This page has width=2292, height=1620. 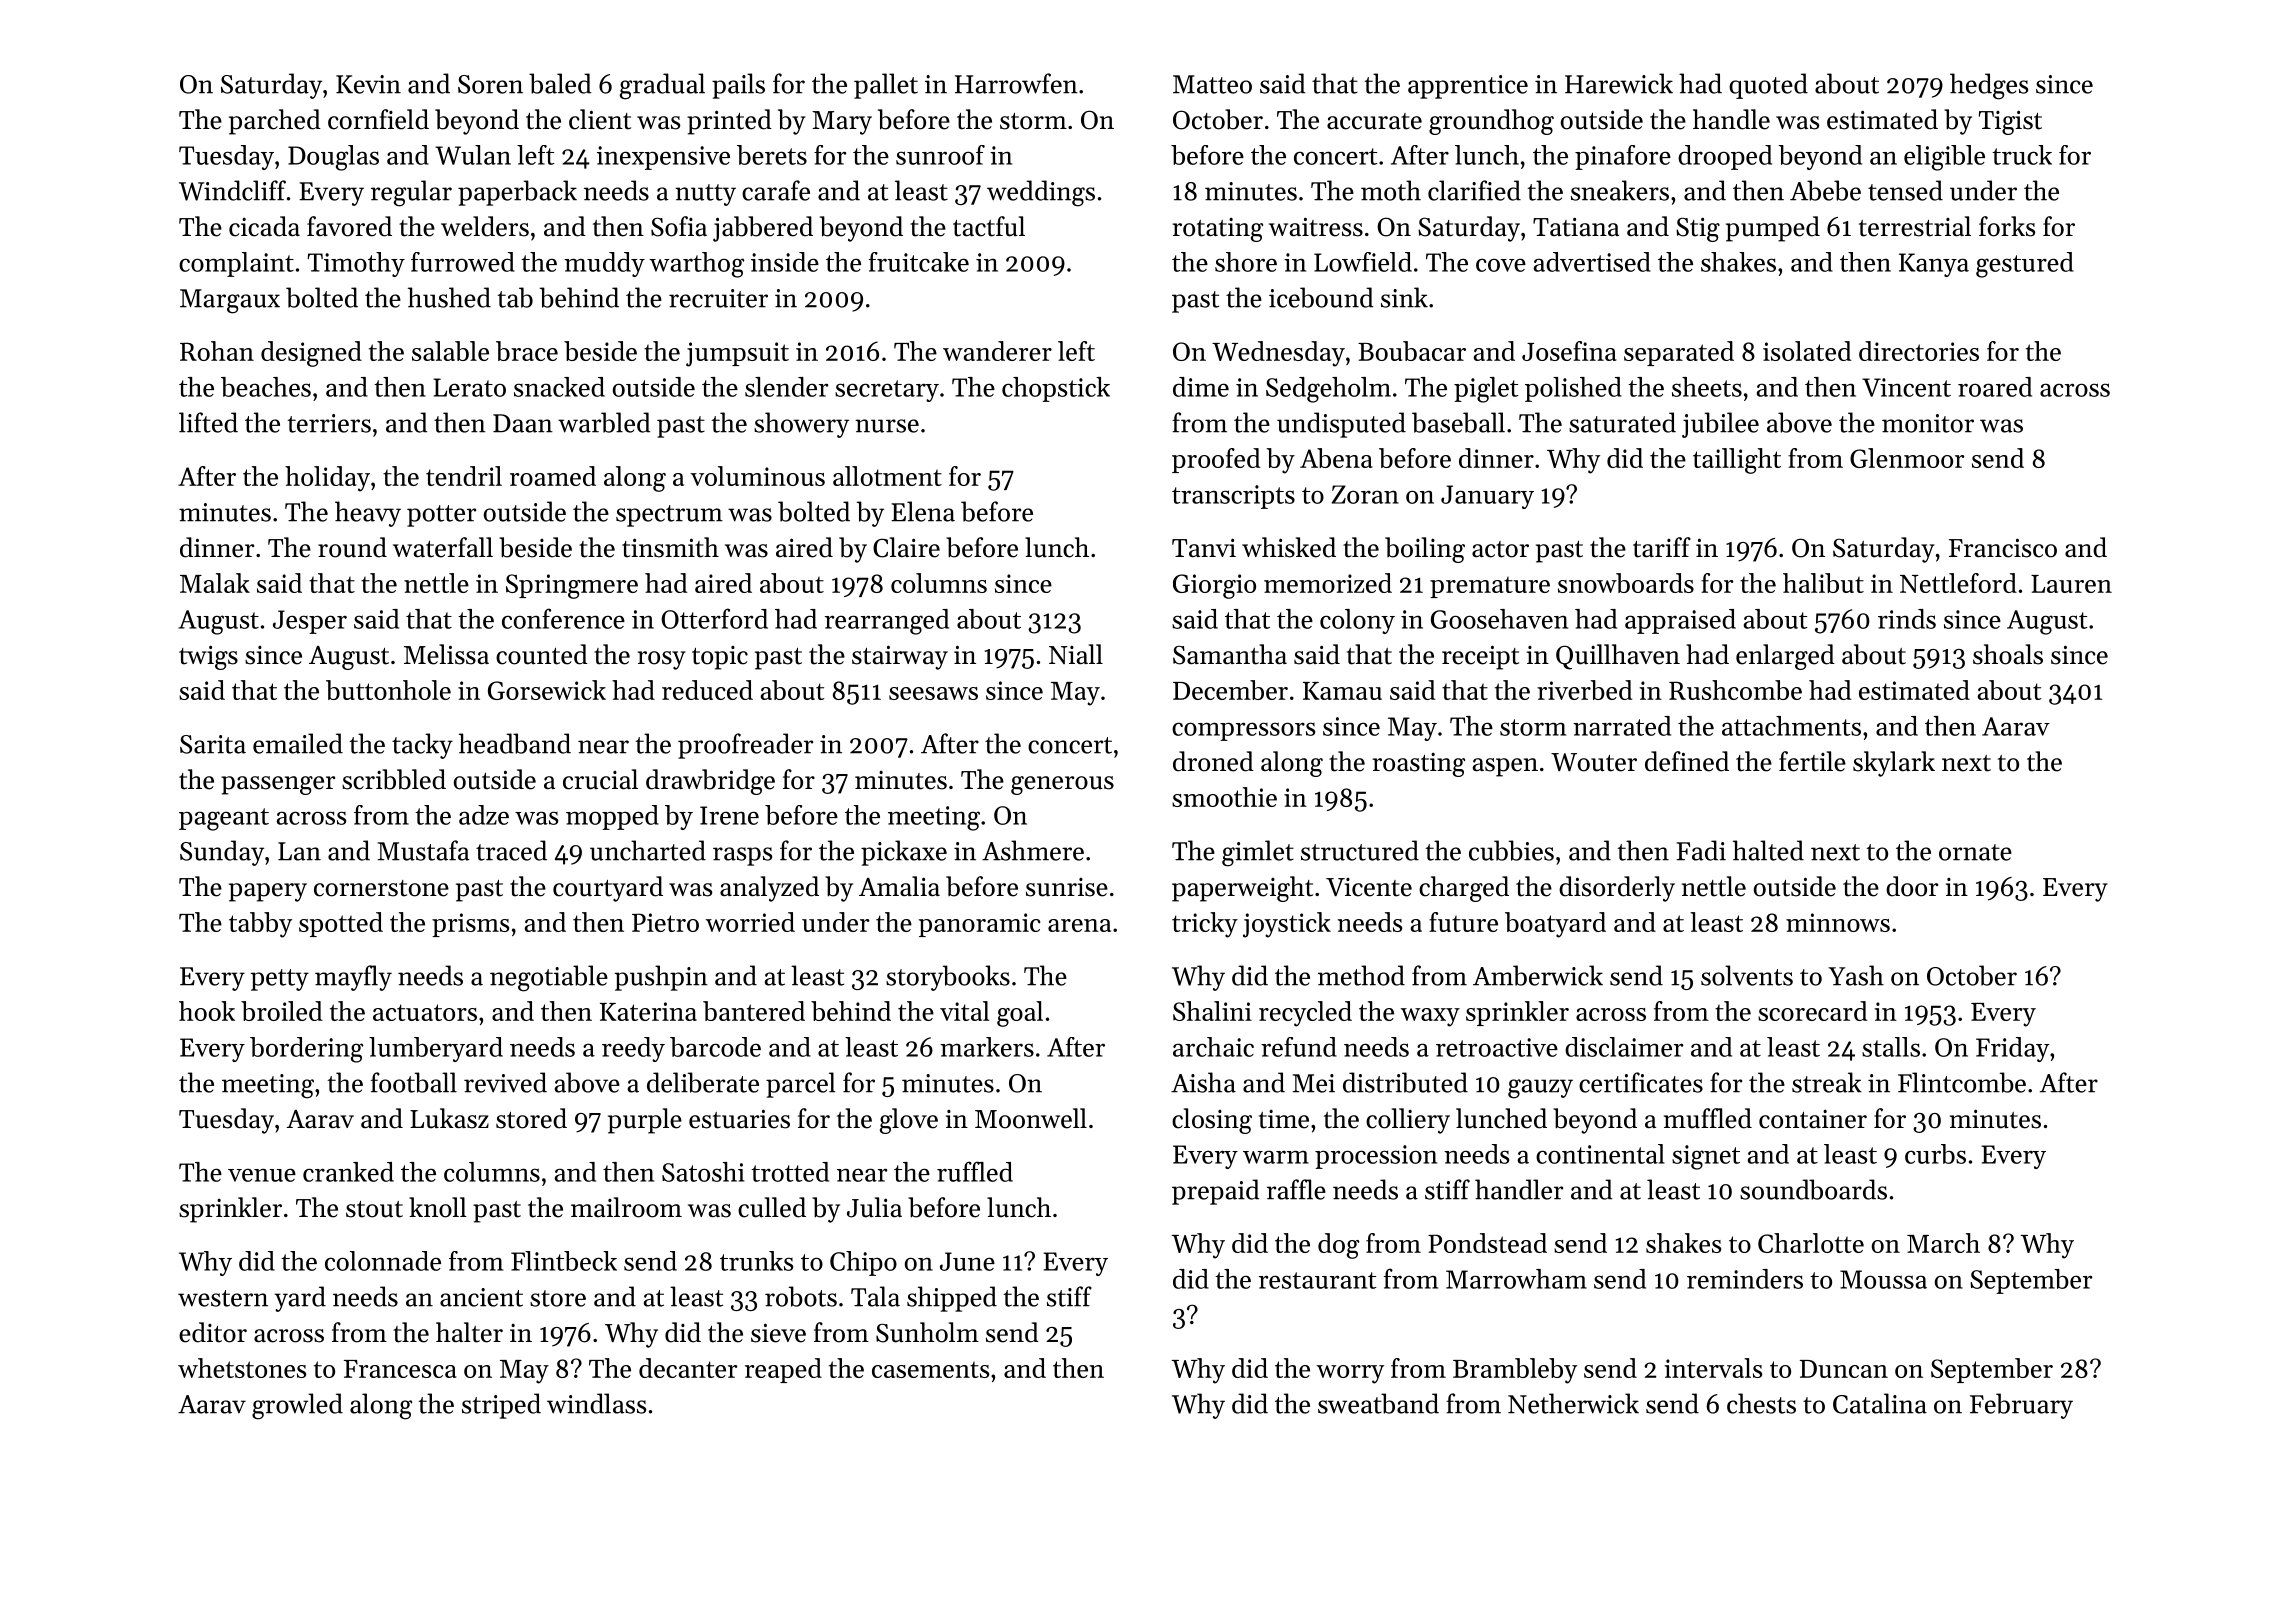 I want to click on mailroom, so click(x=626, y=1207).
